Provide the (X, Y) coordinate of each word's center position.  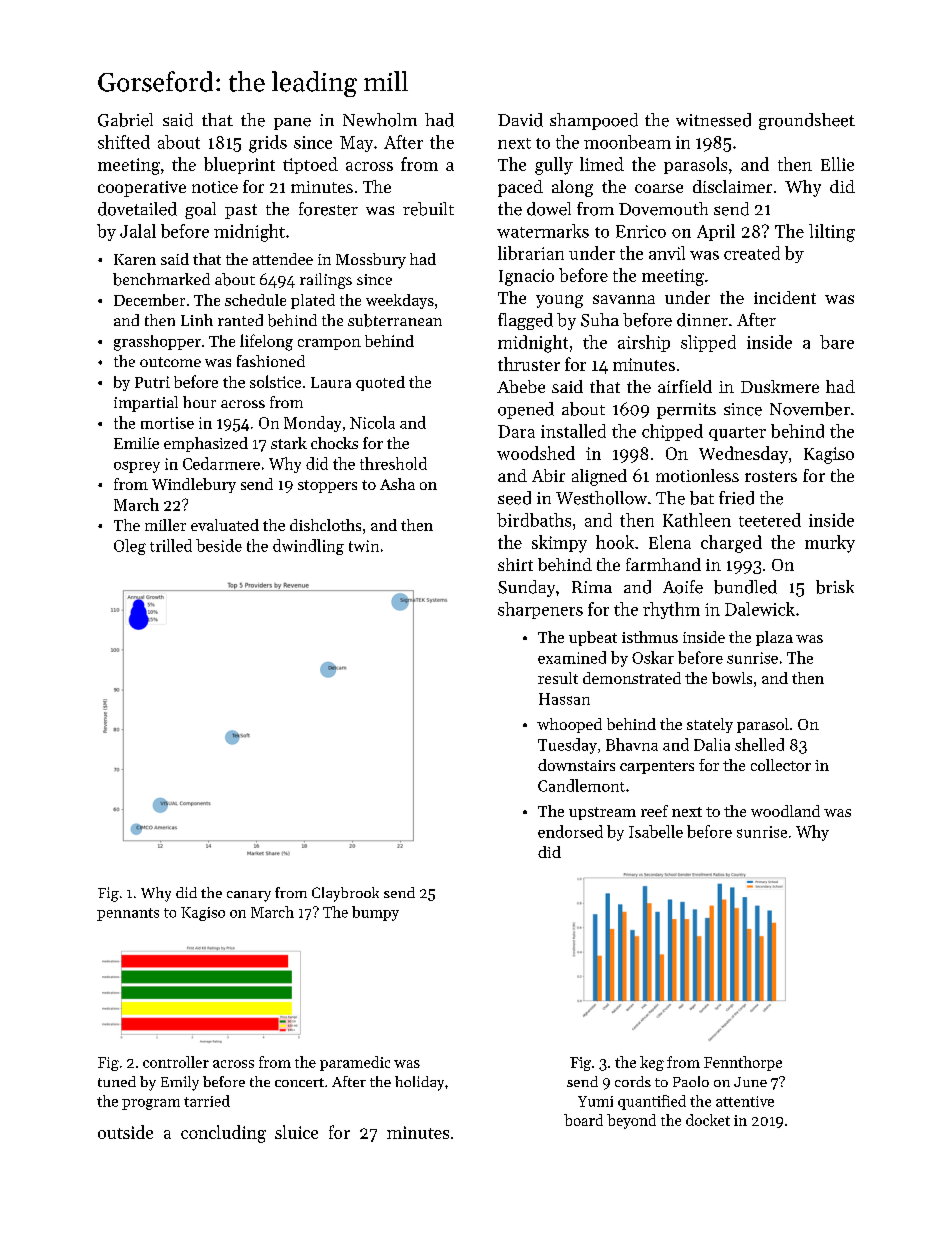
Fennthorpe (743, 1063)
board (583, 1120)
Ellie (837, 164)
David (520, 120)
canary (249, 896)
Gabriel (125, 120)
